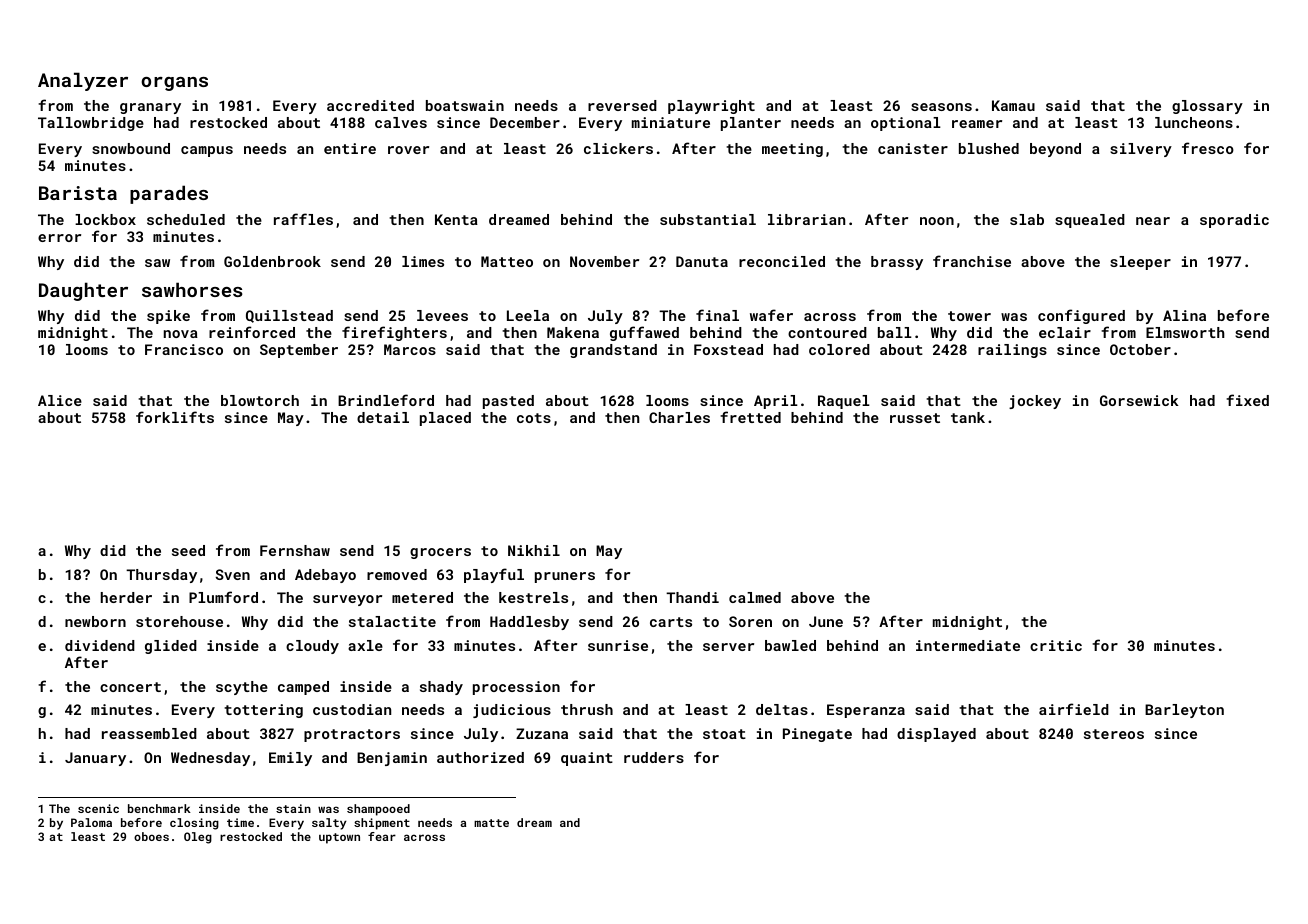  Describe the element at coordinates (711, 107) in the image. I see `playwright` at that location.
